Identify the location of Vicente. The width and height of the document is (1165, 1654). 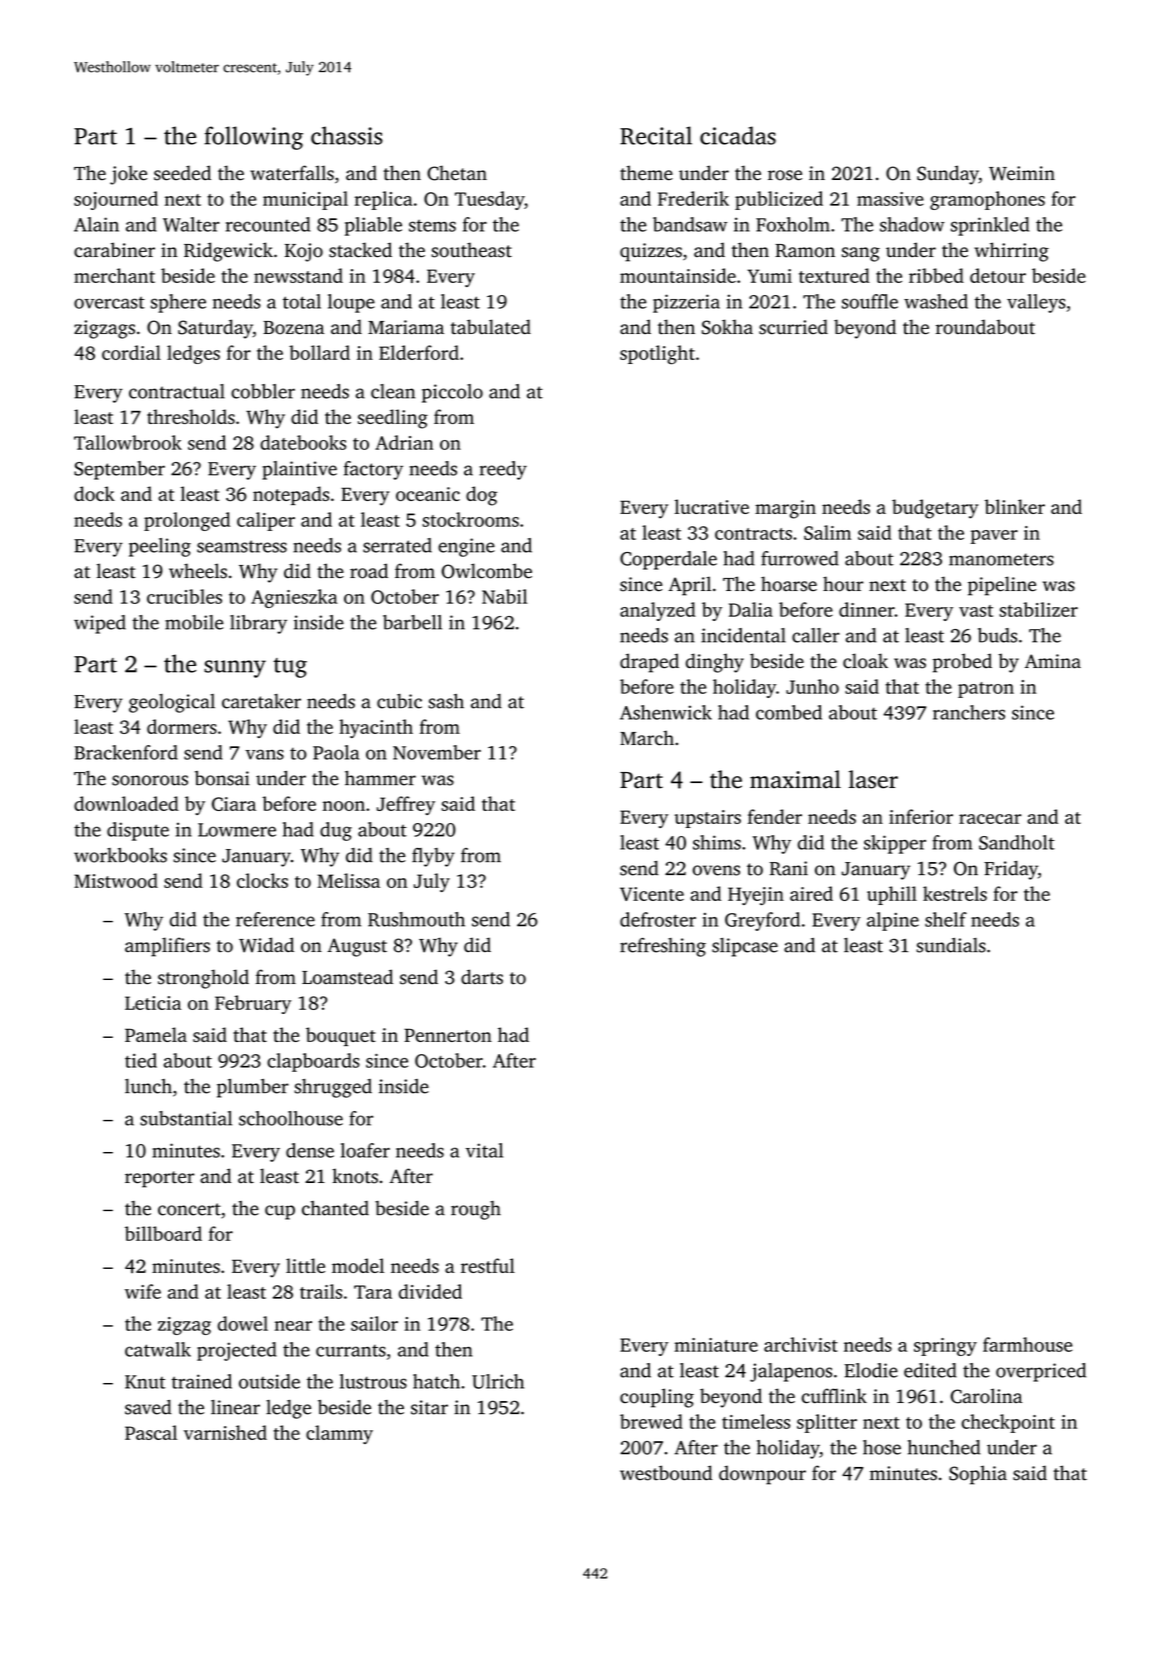
(652, 894).
